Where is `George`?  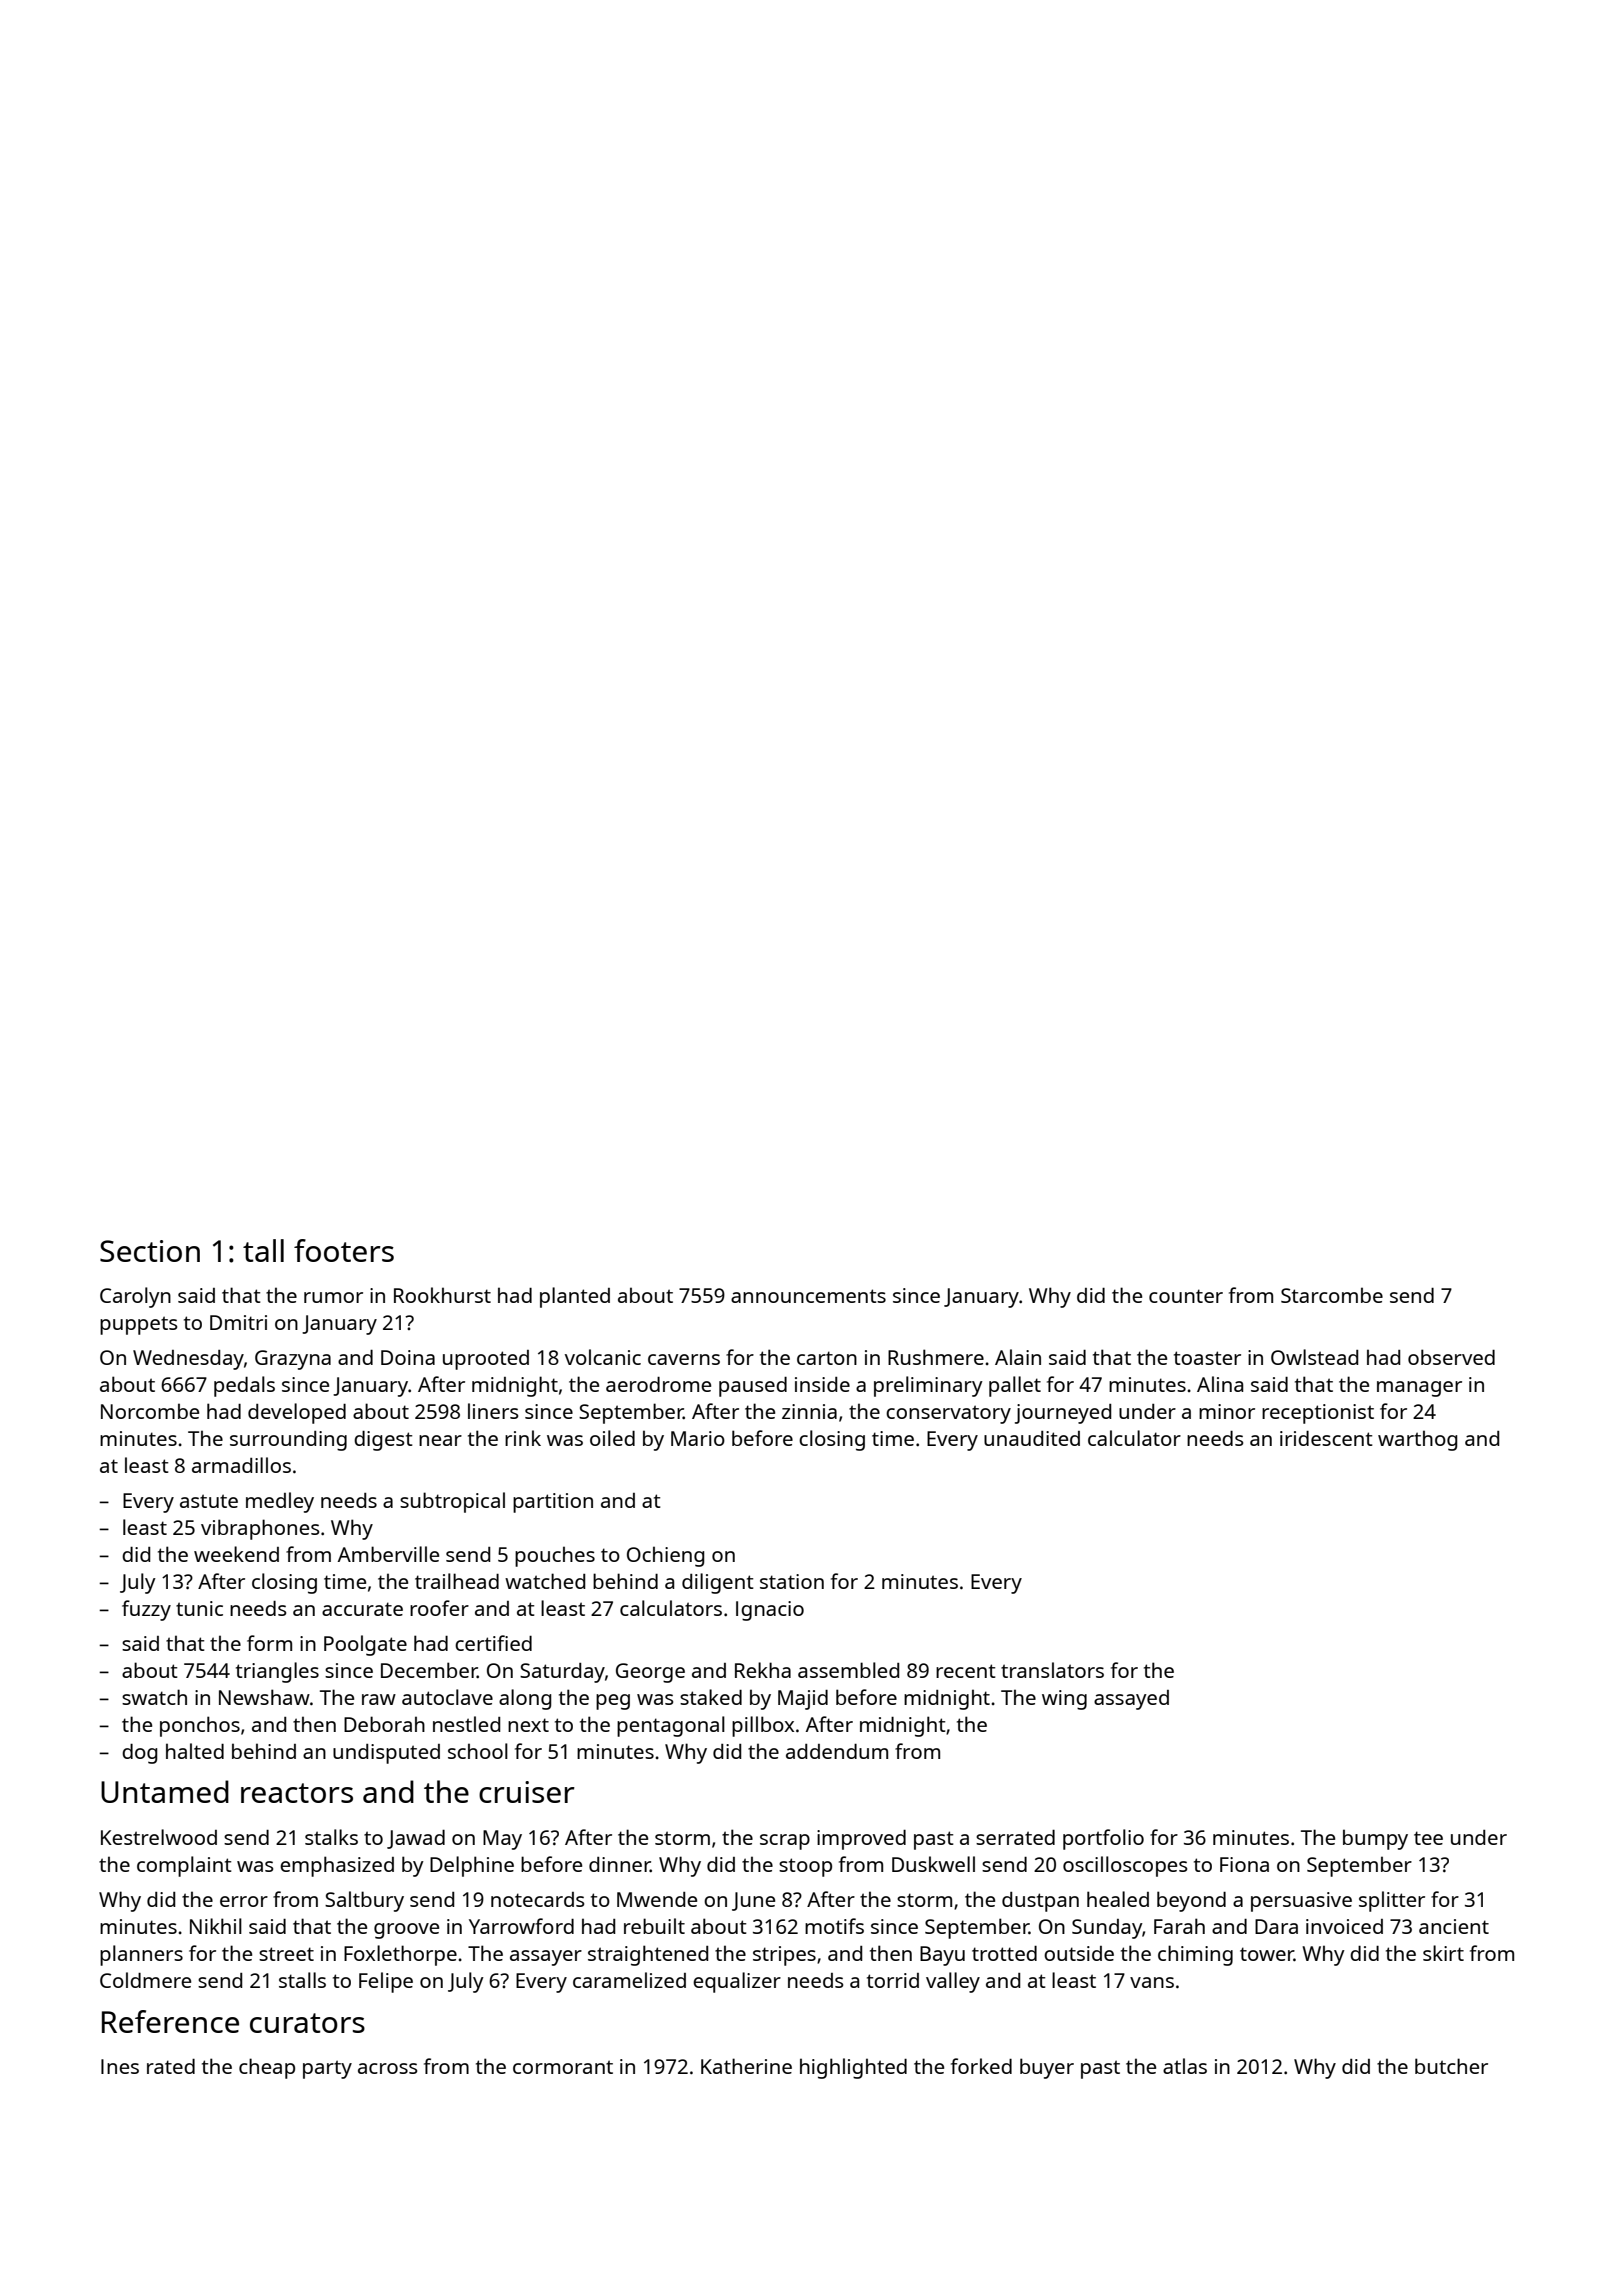
George is located at coordinates (650, 1673).
